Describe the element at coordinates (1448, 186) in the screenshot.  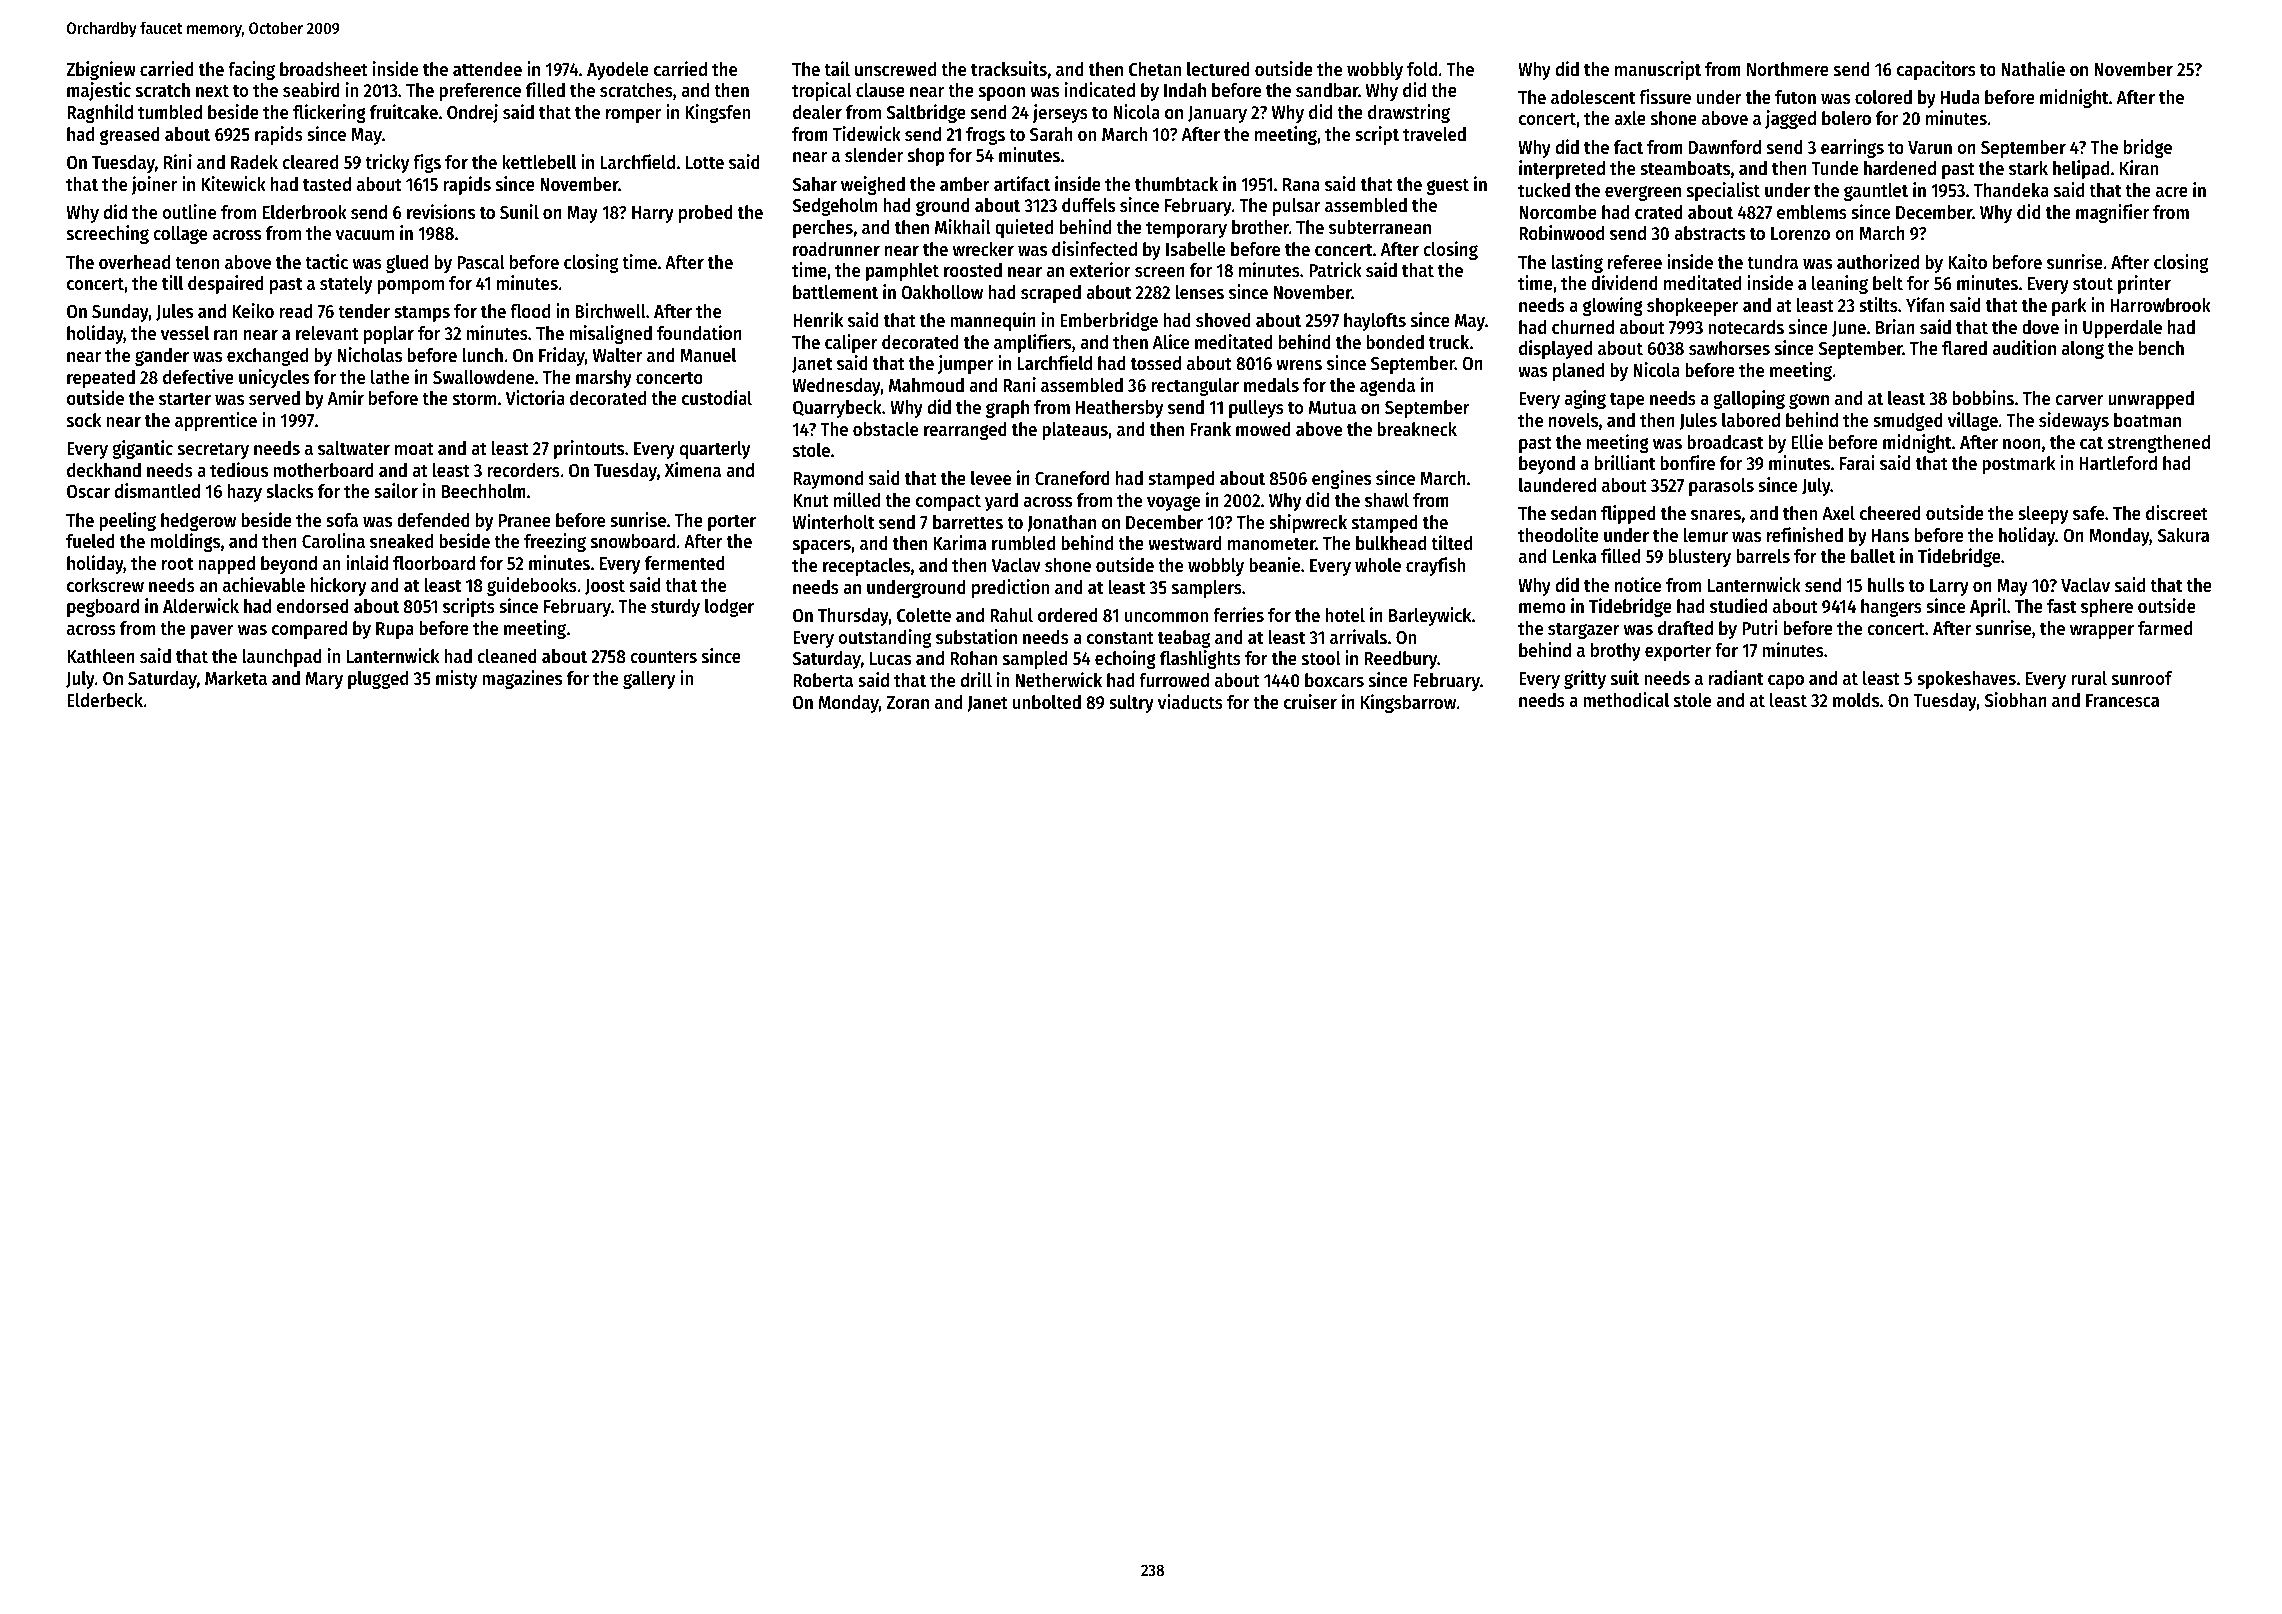
I see `guest` at that location.
